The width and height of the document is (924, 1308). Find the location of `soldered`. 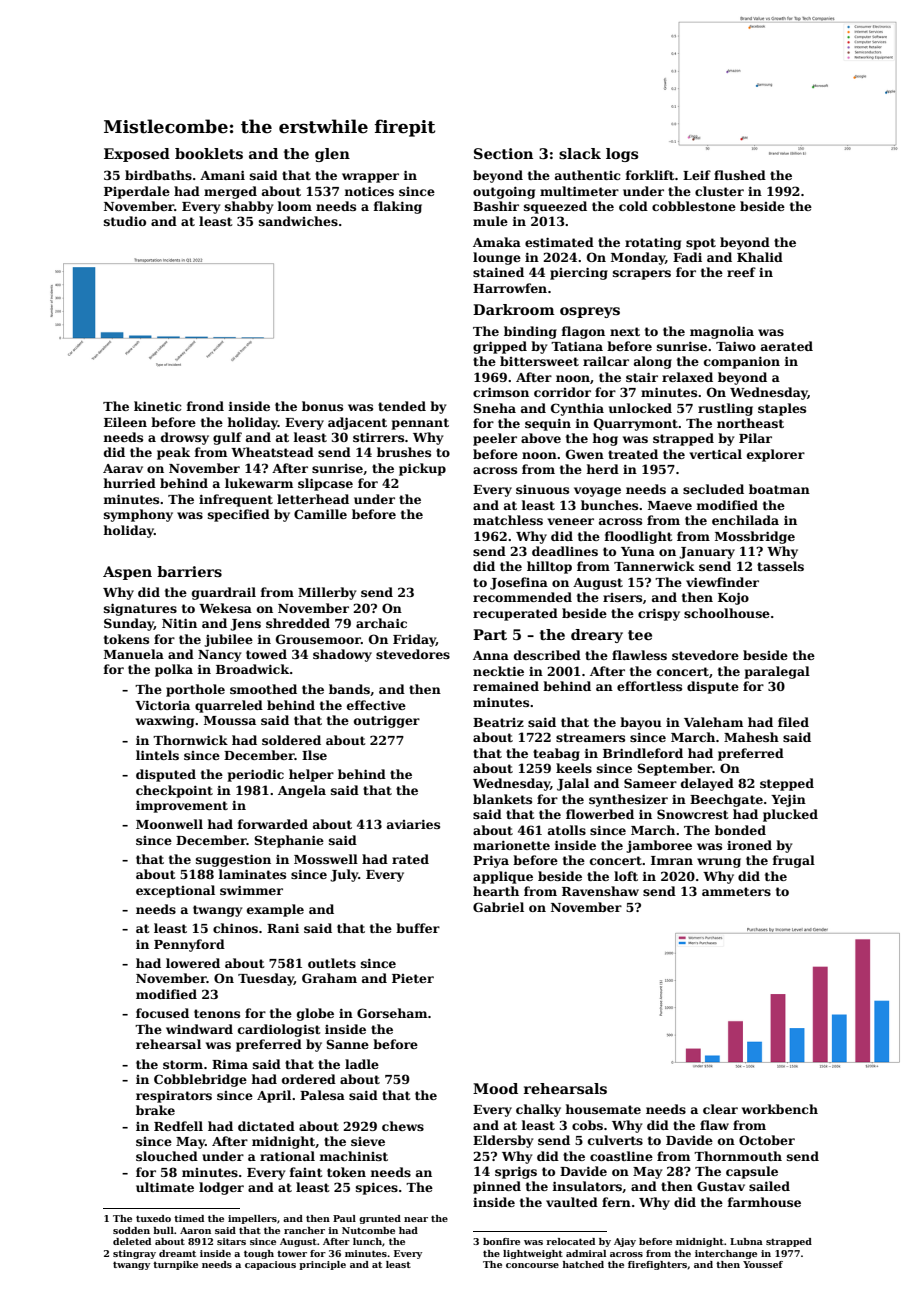

soldered is located at coordinates (291, 740).
